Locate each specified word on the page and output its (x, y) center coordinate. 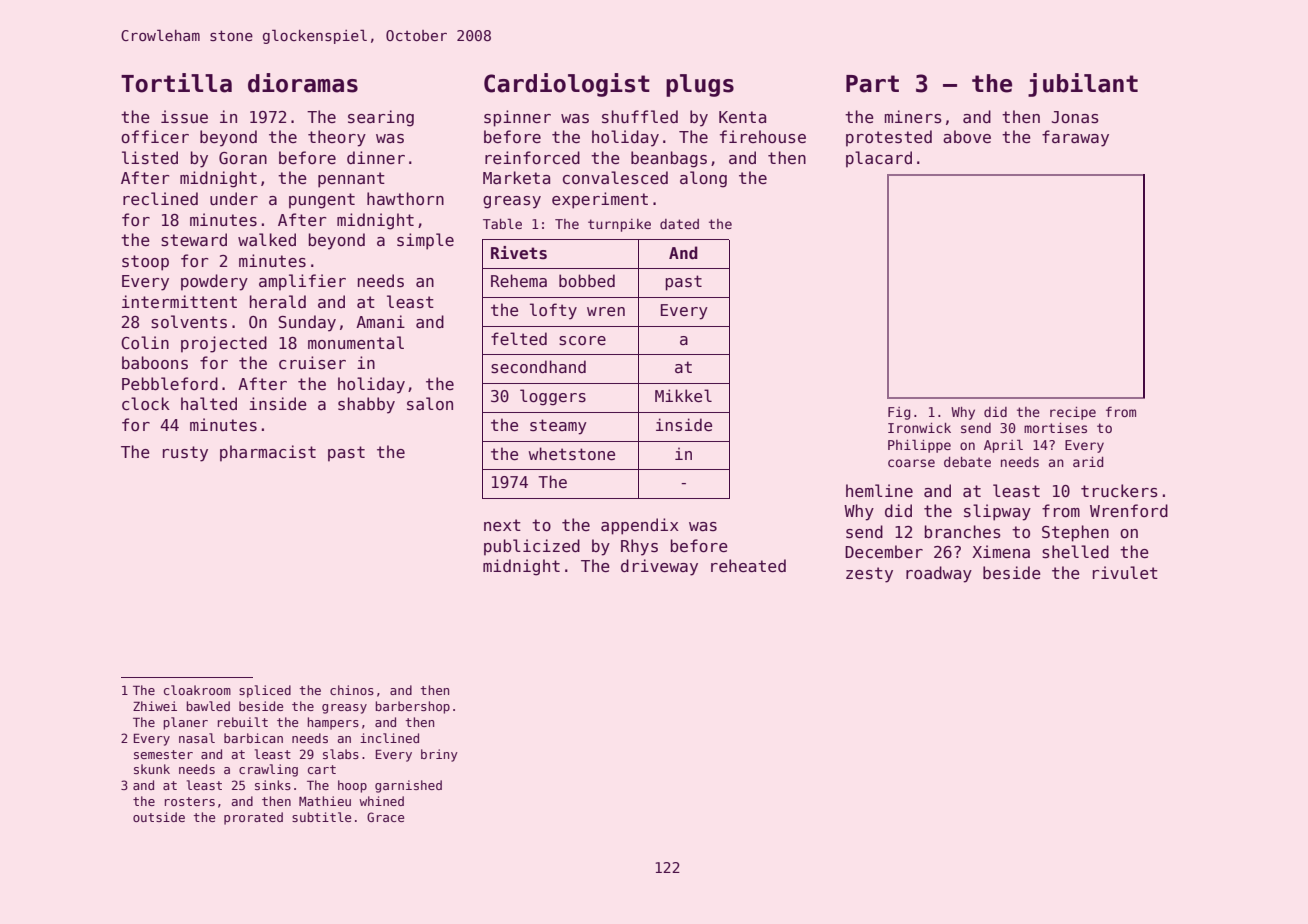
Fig (899, 413)
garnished (408, 786)
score (582, 341)
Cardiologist (567, 85)
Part (872, 84)
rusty (185, 454)
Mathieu (325, 801)
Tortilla (176, 83)
